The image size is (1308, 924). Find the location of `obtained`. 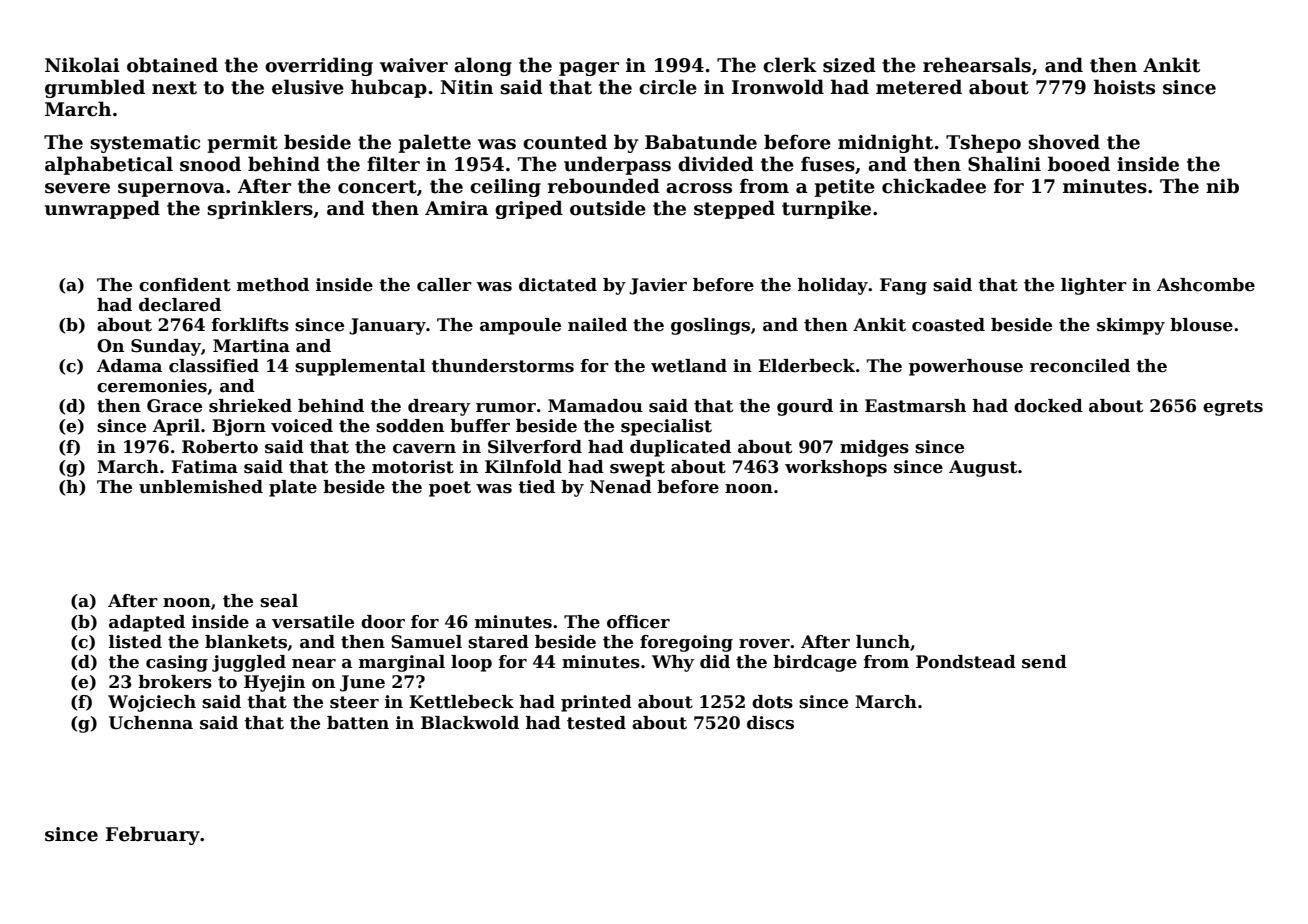

obtained is located at coordinates (172, 65).
